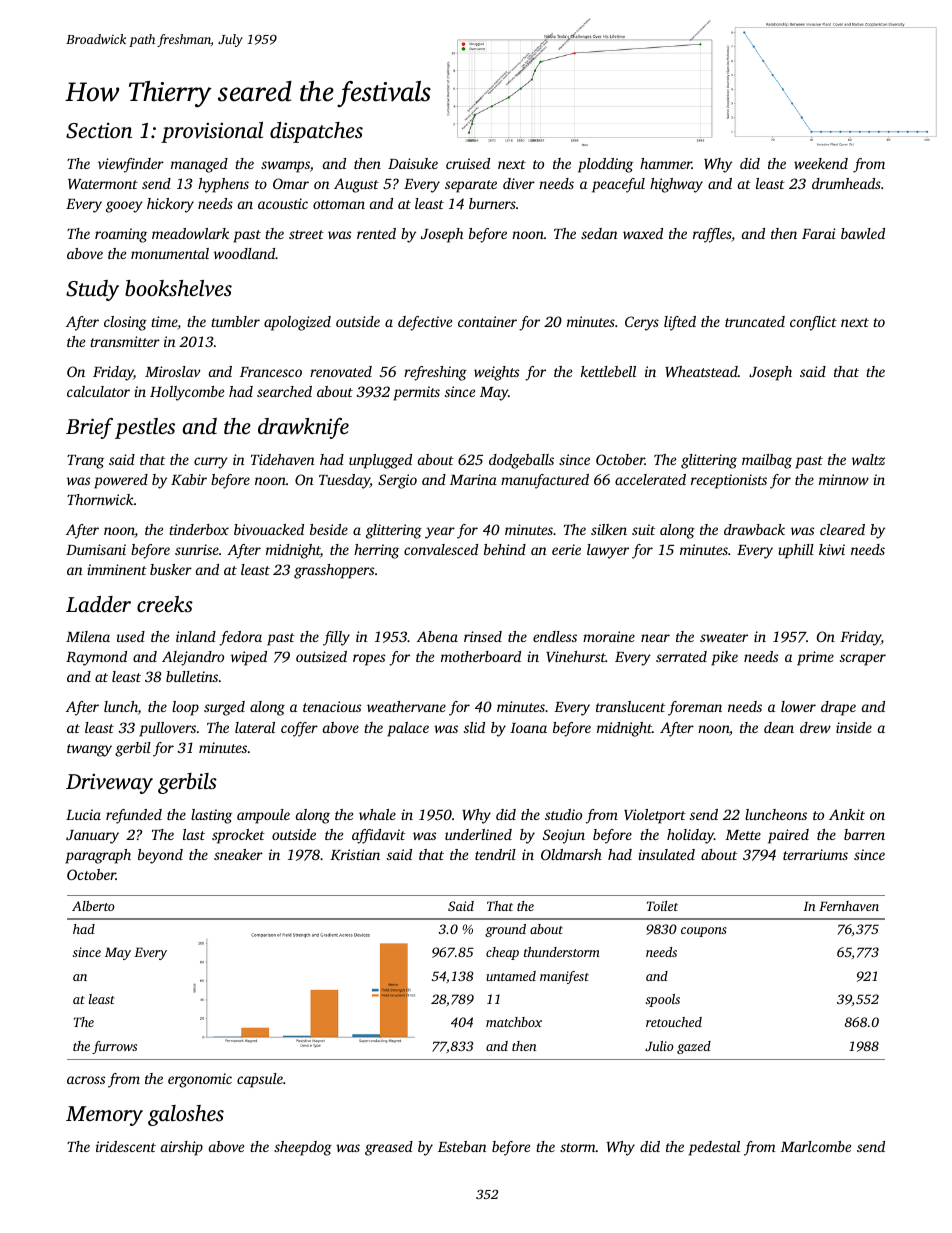 The height and width of the screenshot is (1233, 952). What do you see at coordinates (260, 1080) in the screenshot?
I see `capsule` at bounding box center [260, 1080].
